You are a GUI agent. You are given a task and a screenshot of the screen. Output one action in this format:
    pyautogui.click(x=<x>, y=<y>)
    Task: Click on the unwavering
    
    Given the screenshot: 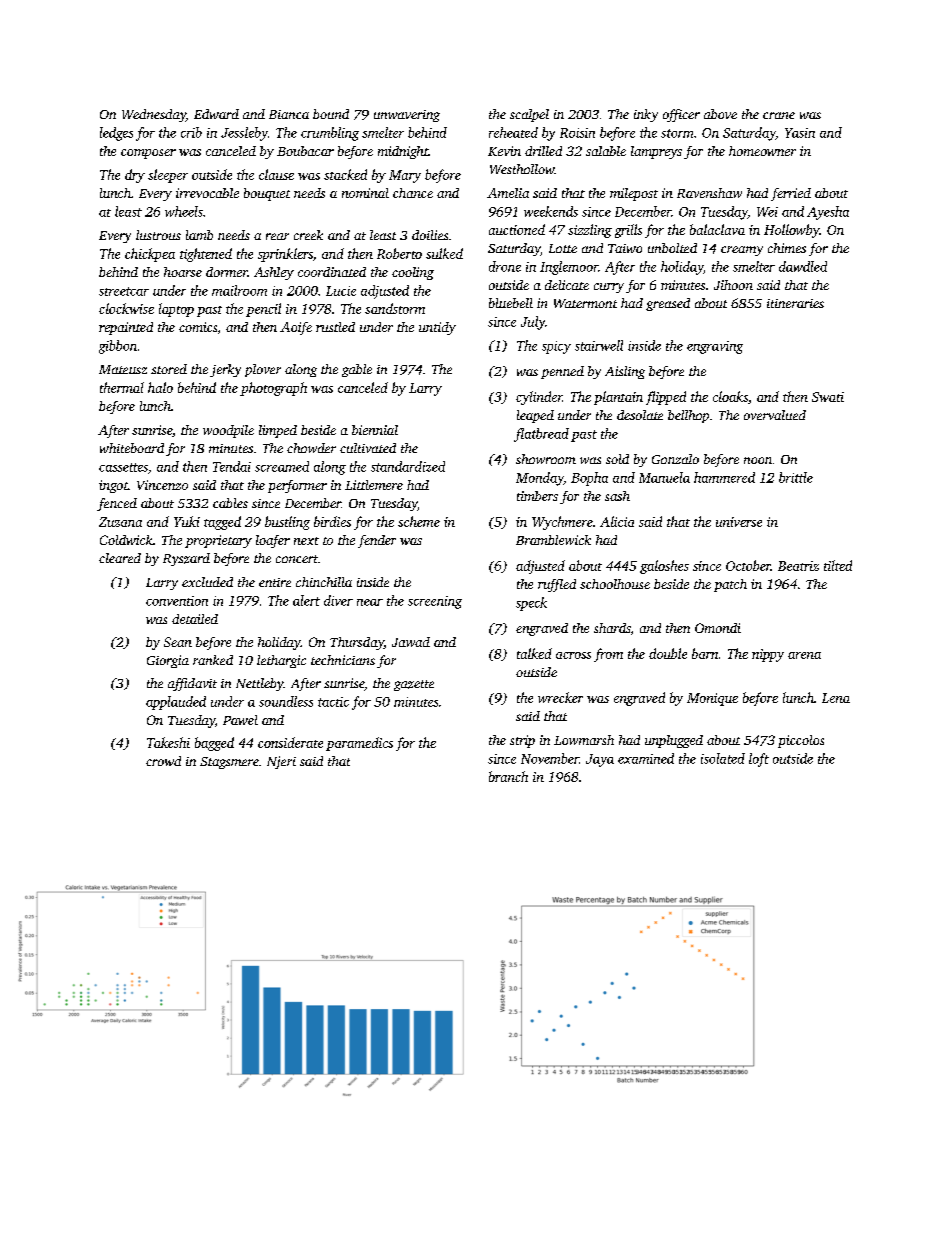 What is the action you would take?
    pyautogui.click(x=407, y=116)
